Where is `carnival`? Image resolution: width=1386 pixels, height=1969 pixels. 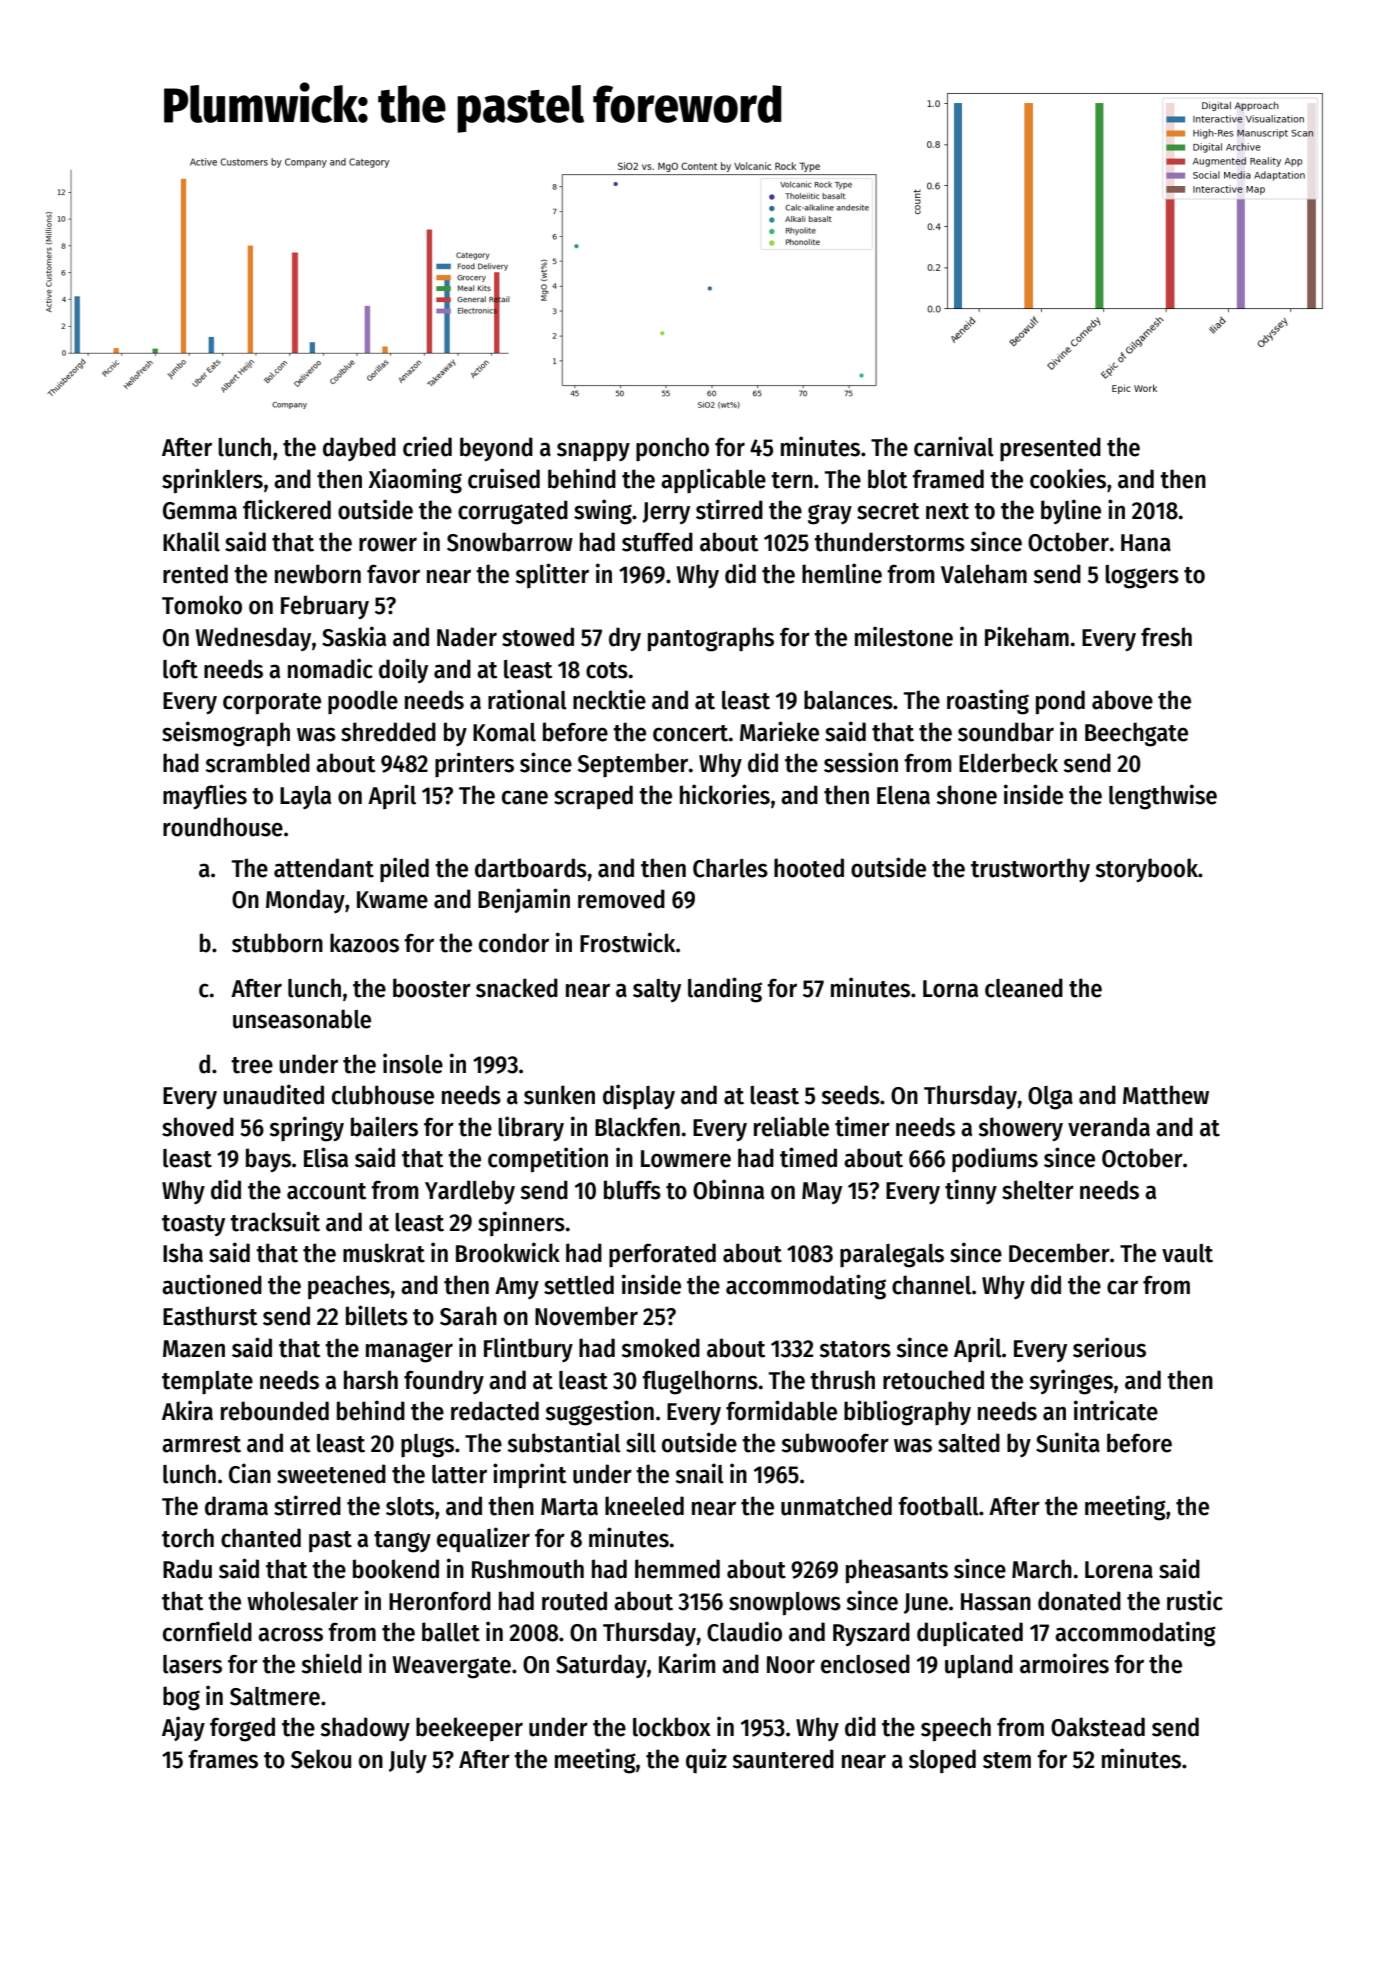 carnival is located at coordinates (954, 446).
